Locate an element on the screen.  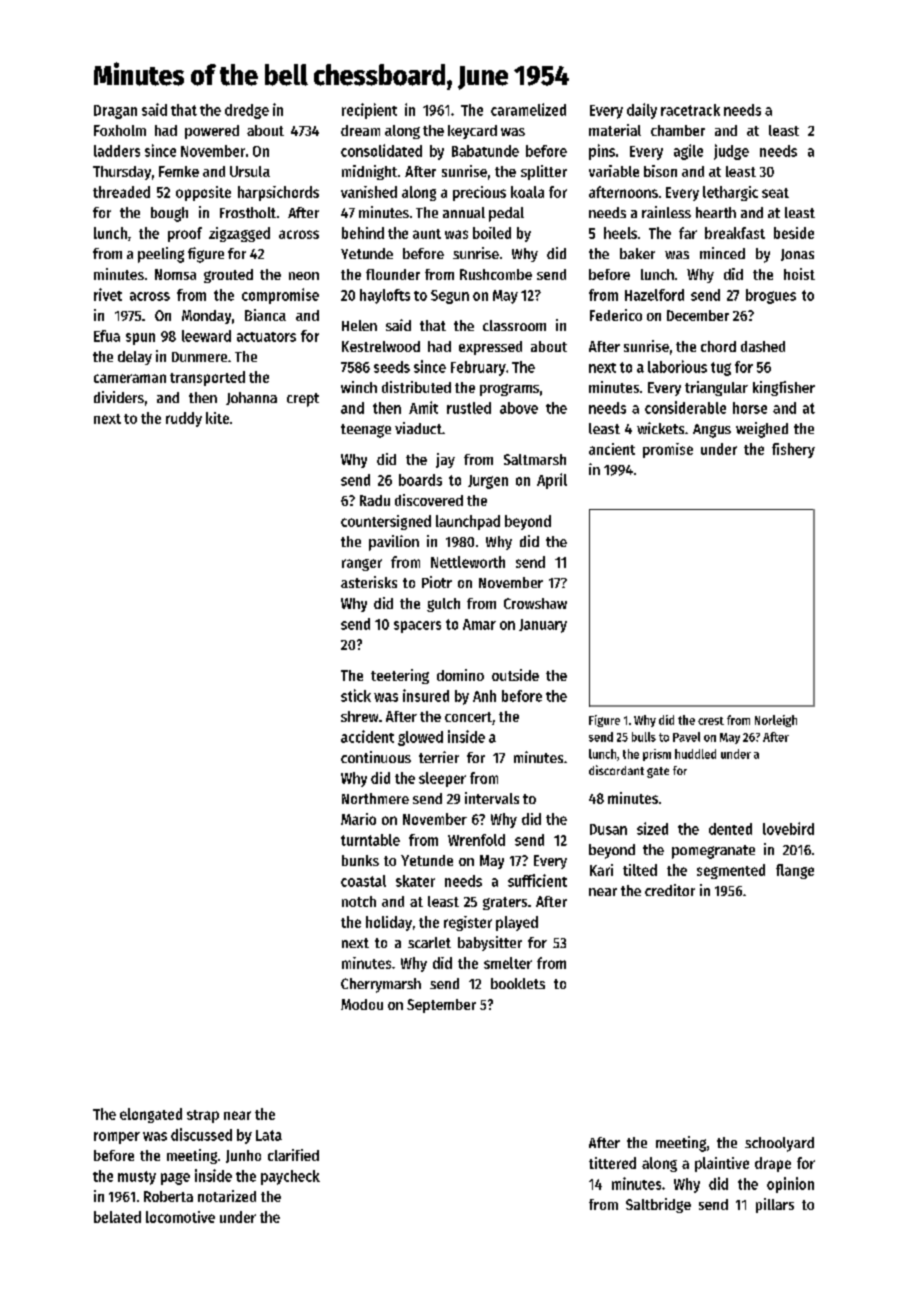
racetrack is located at coordinates (690, 110).
